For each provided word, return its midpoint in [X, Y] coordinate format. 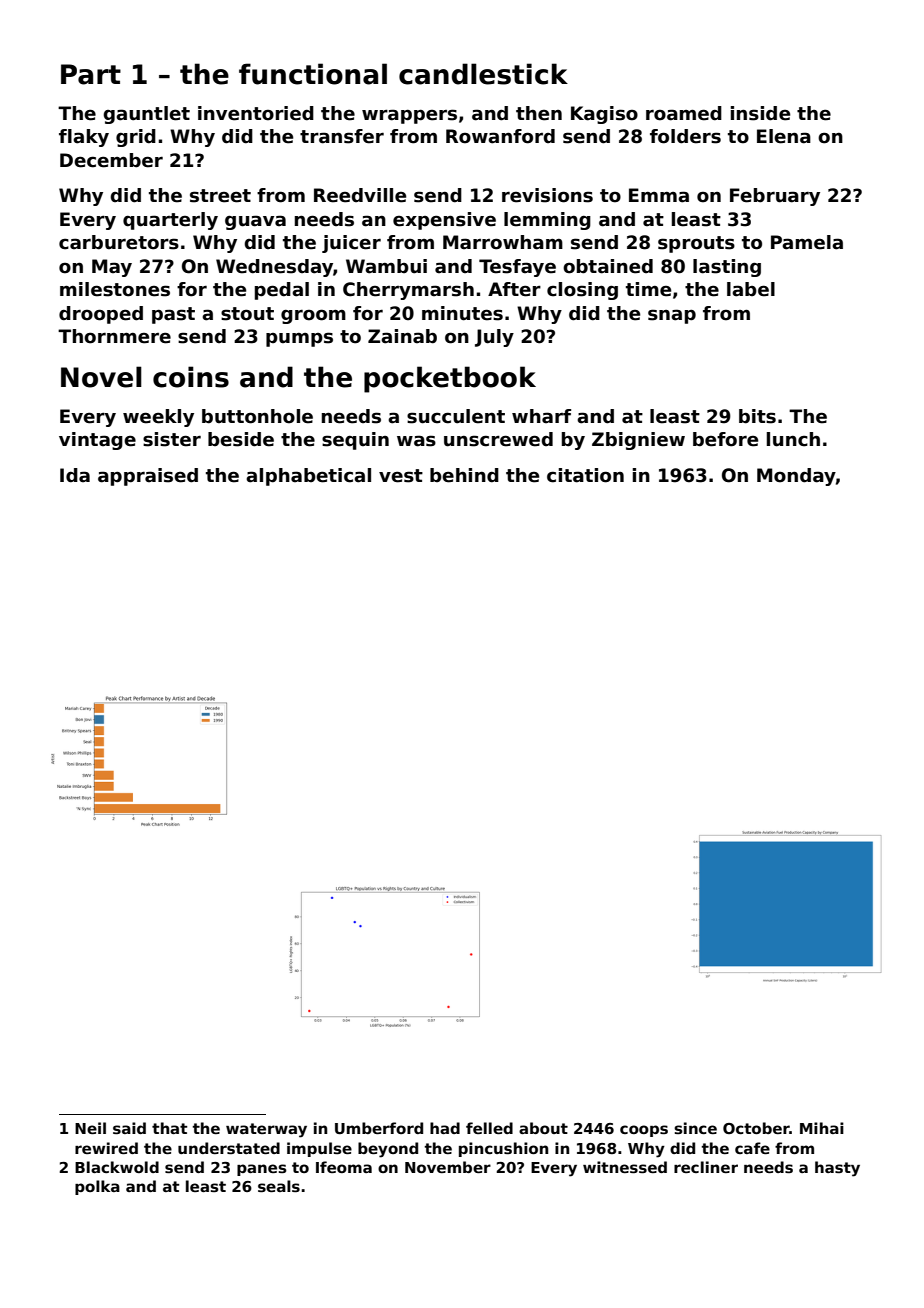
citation [585, 475]
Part [91, 74]
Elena [784, 136]
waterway [266, 1130]
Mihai [822, 1128]
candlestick [483, 74]
